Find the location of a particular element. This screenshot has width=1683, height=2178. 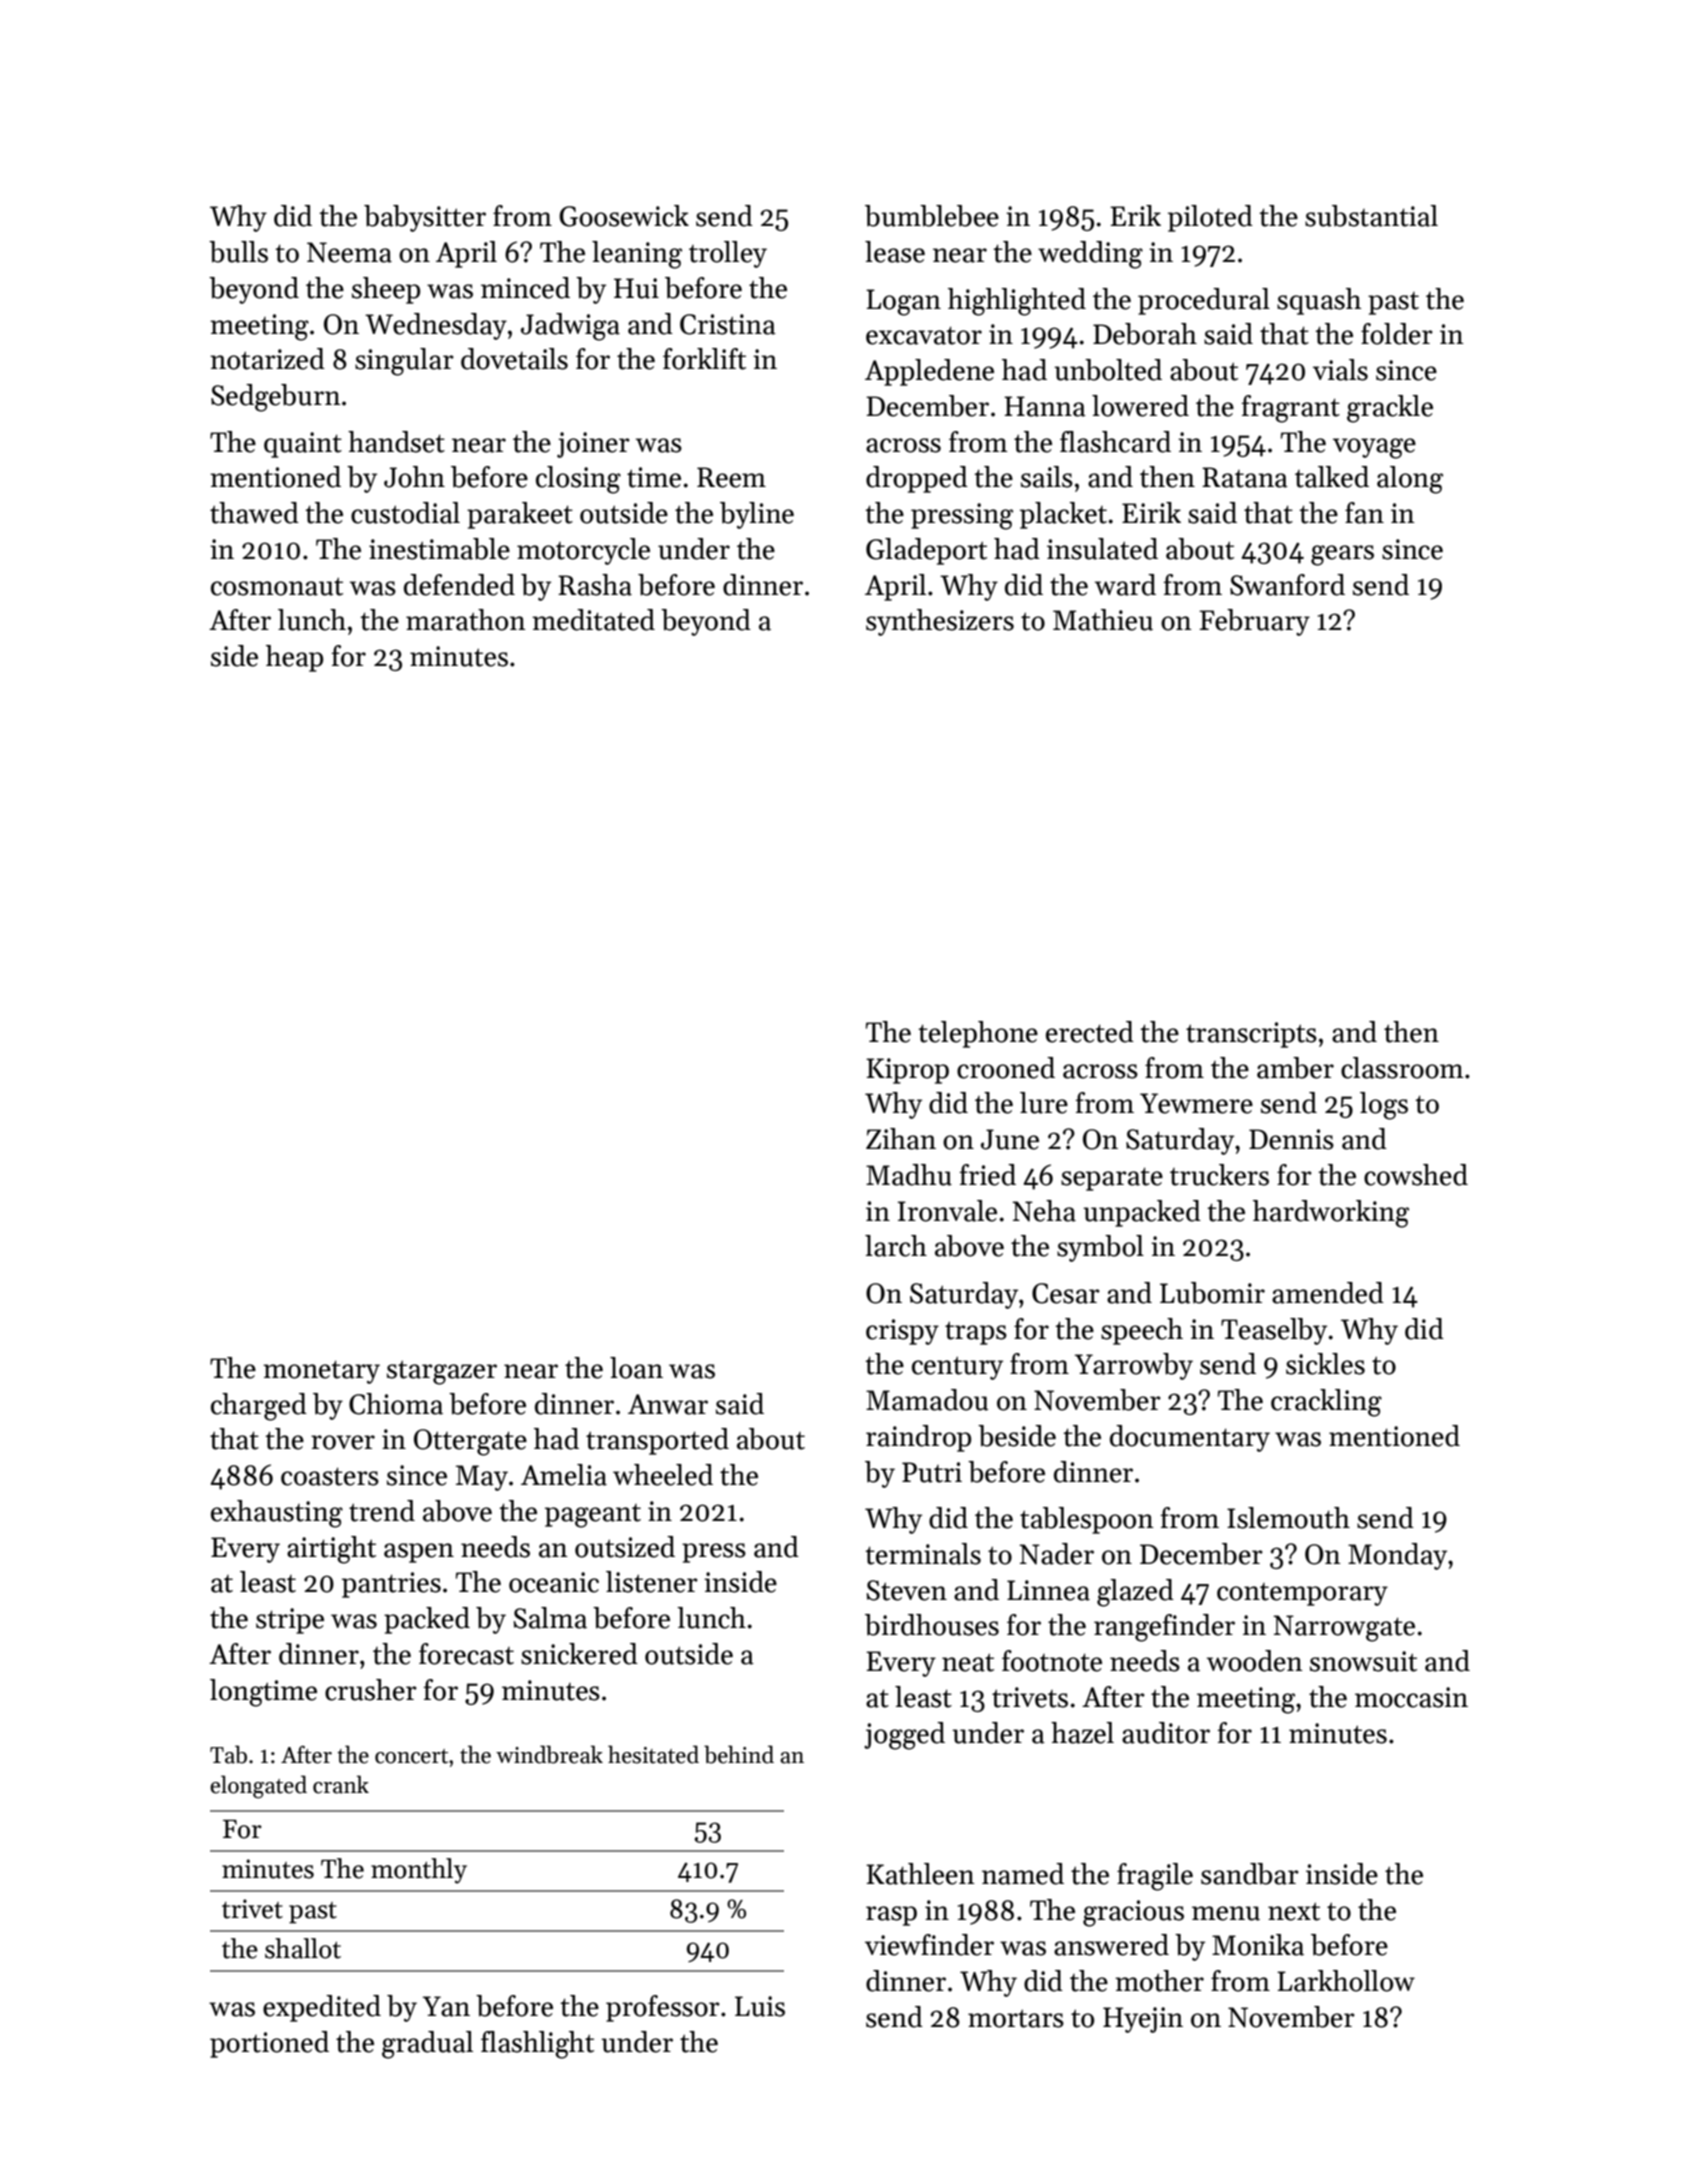

concert is located at coordinates (411, 1756).
